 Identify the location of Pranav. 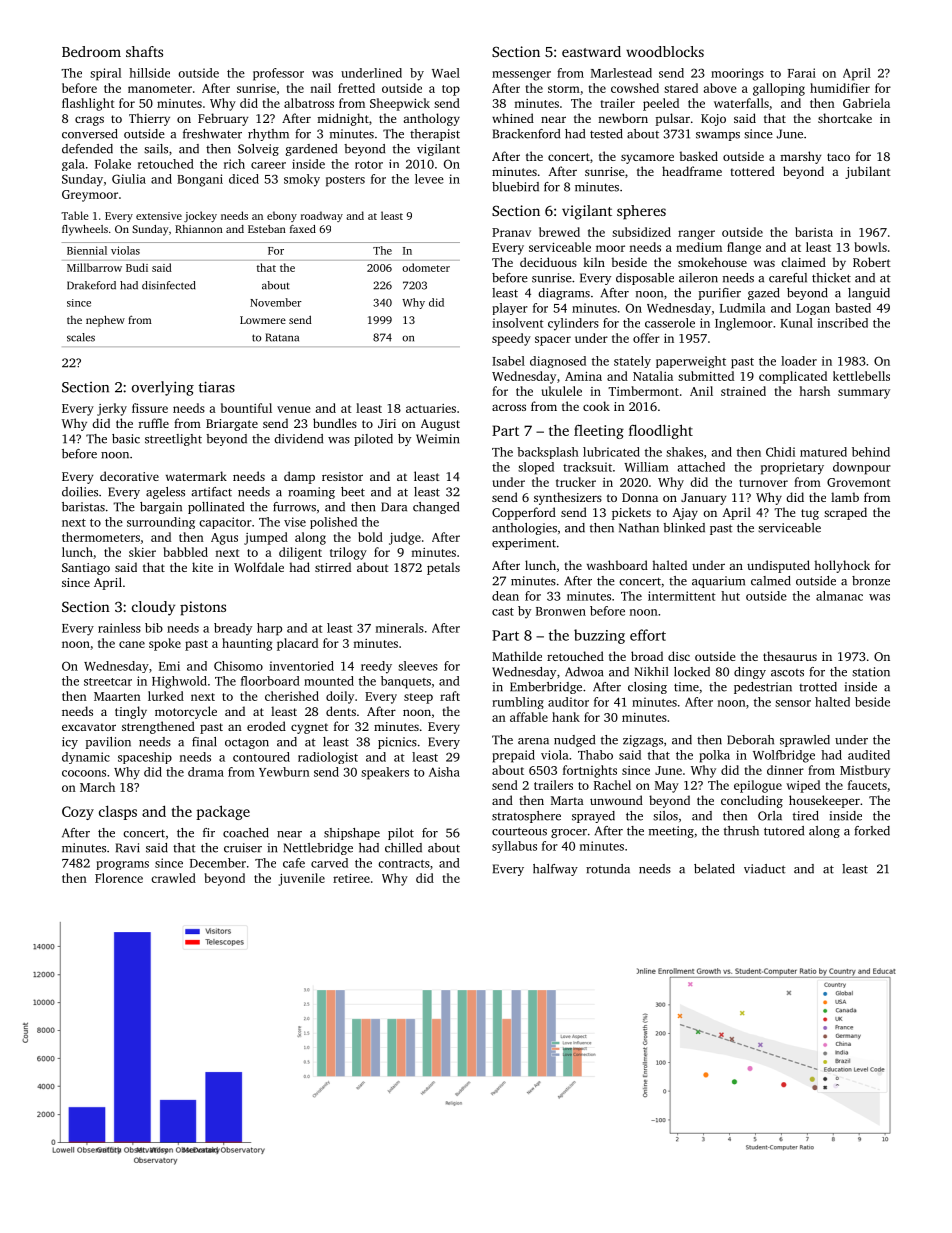
(511, 232).
